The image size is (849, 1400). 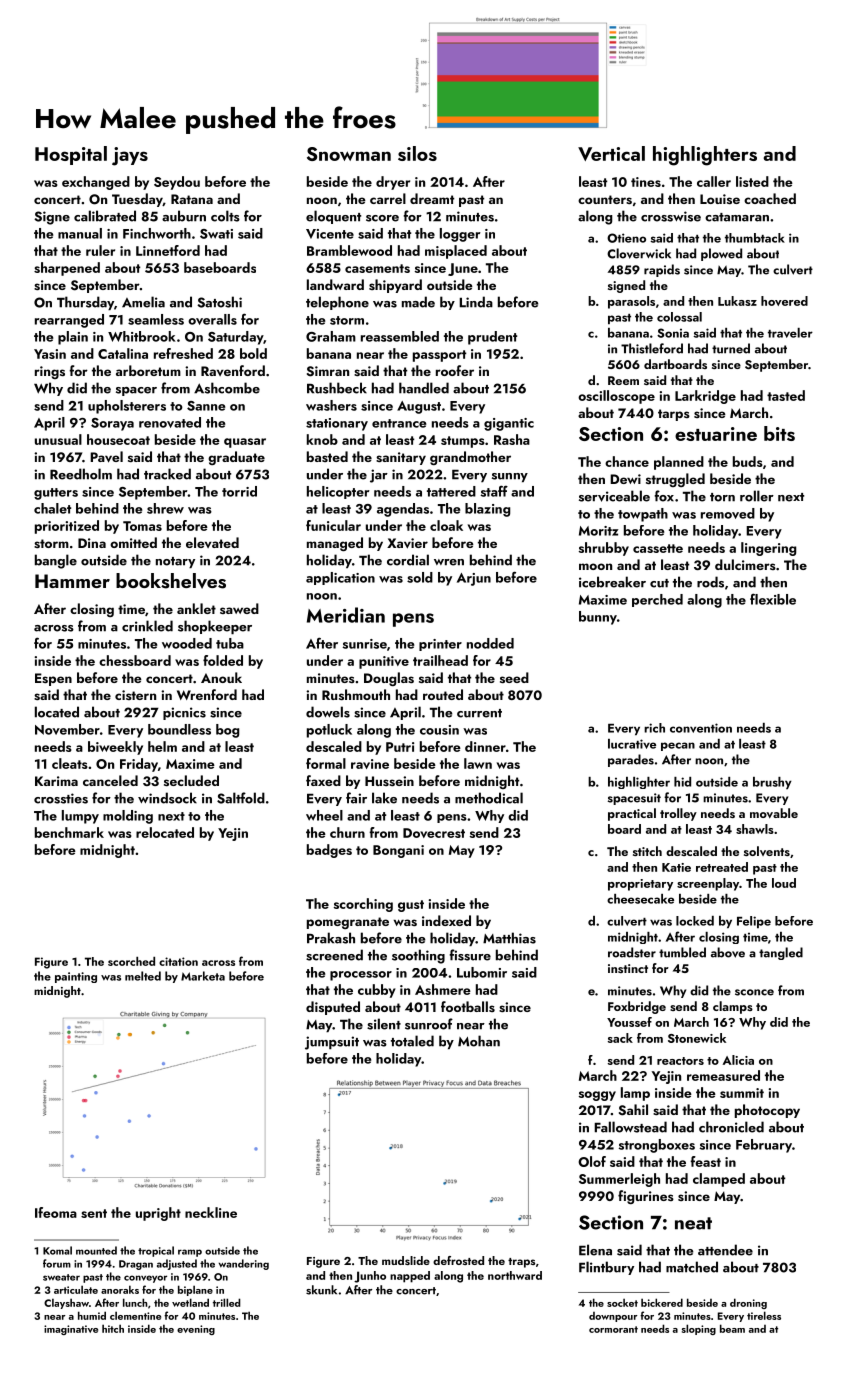 I want to click on Bramblewood, so click(x=349, y=250).
